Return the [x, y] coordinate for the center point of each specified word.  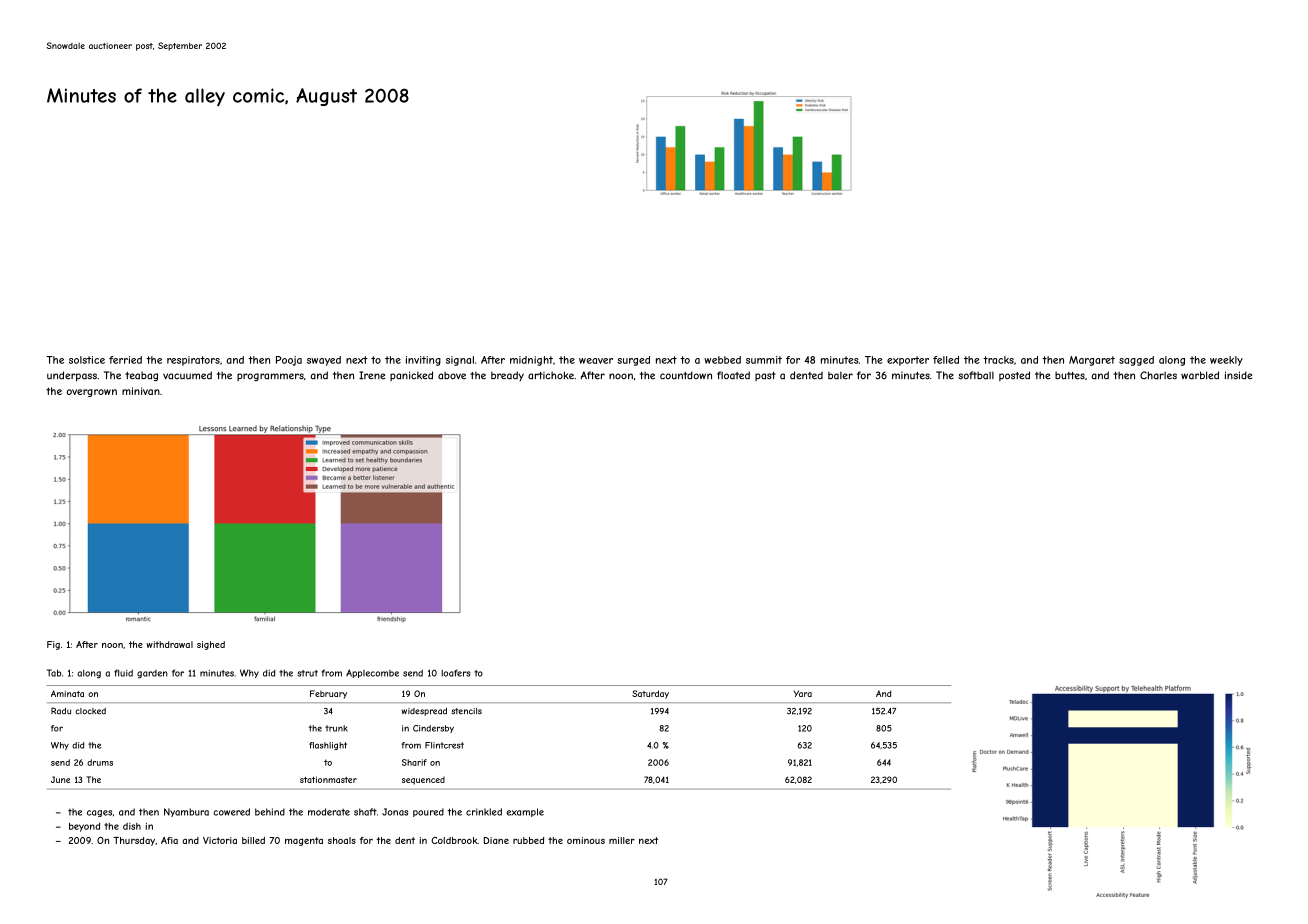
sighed [211, 645]
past [765, 376]
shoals [342, 840]
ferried [125, 360]
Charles [1158, 375]
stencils [467, 711]
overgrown [91, 393]
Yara [803, 693]
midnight [531, 361]
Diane [496, 840]
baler [840, 375]
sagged [1136, 361]
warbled [1200, 375]
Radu [61, 711]
